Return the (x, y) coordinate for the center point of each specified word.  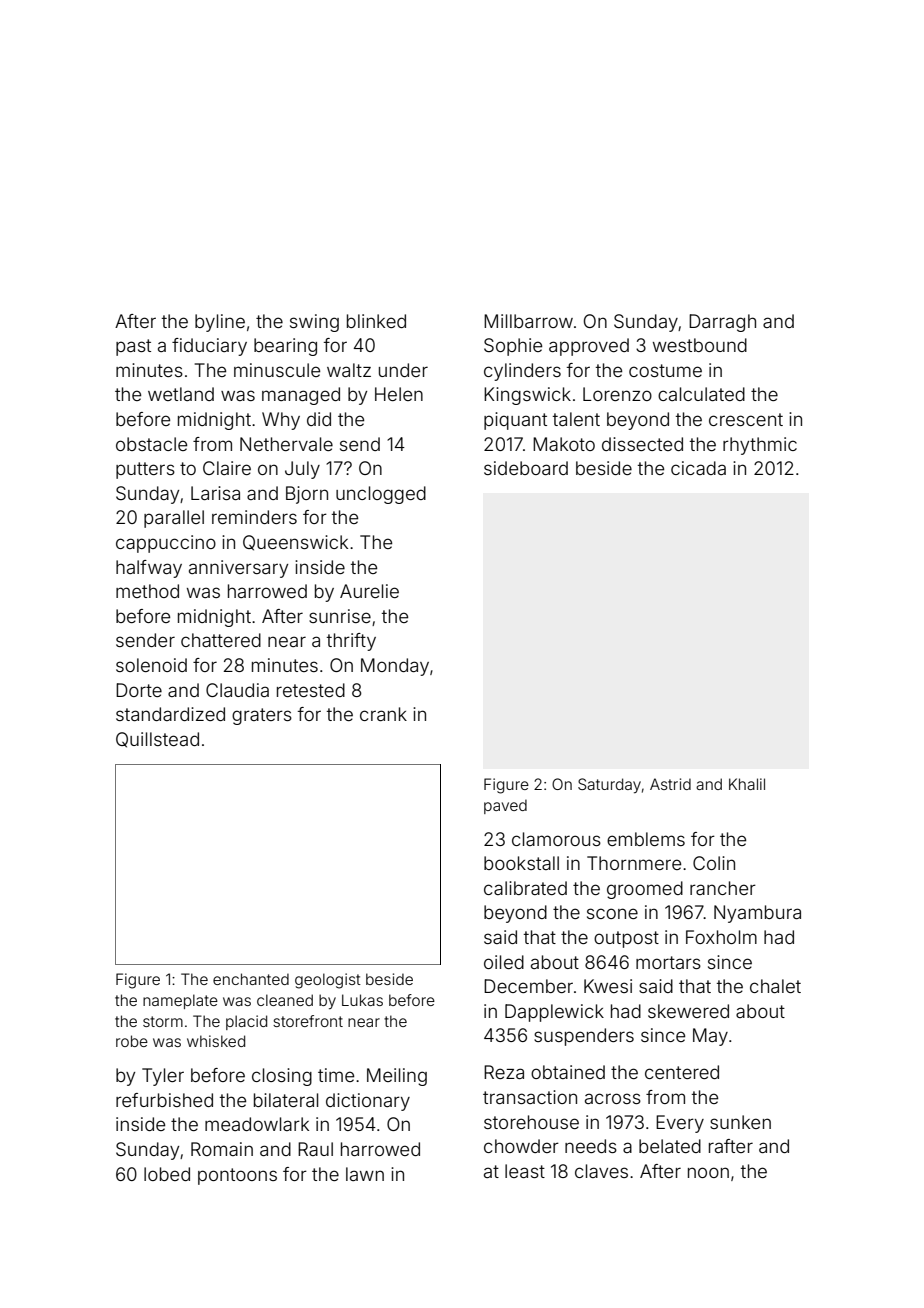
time (336, 1075)
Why (281, 421)
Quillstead (157, 740)
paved (505, 806)
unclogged (381, 495)
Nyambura (757, 914)
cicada (698, 468)
